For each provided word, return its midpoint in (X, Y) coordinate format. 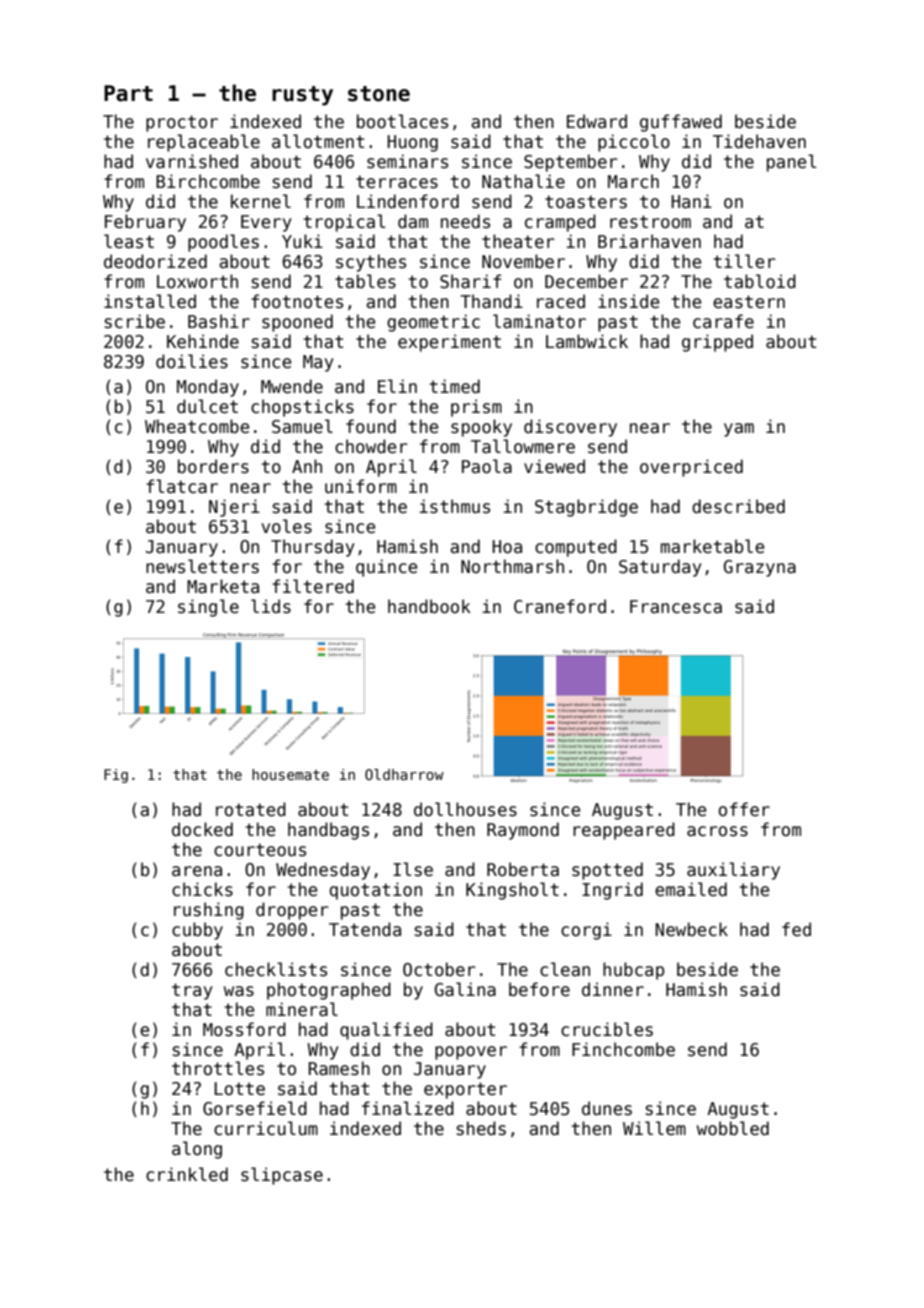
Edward (597, 121)
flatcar (182, 486)
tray (192, 991)
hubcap (633, 971)
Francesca (676, 607)
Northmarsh (512, 566)
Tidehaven (759, 141)
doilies (192, 361)
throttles (218, 1068)
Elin (397, 386)
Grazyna (760, 568)
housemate (290, 774)
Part (128, 93)
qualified (386, 1031)
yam (739, 430)
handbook (429, 606)
